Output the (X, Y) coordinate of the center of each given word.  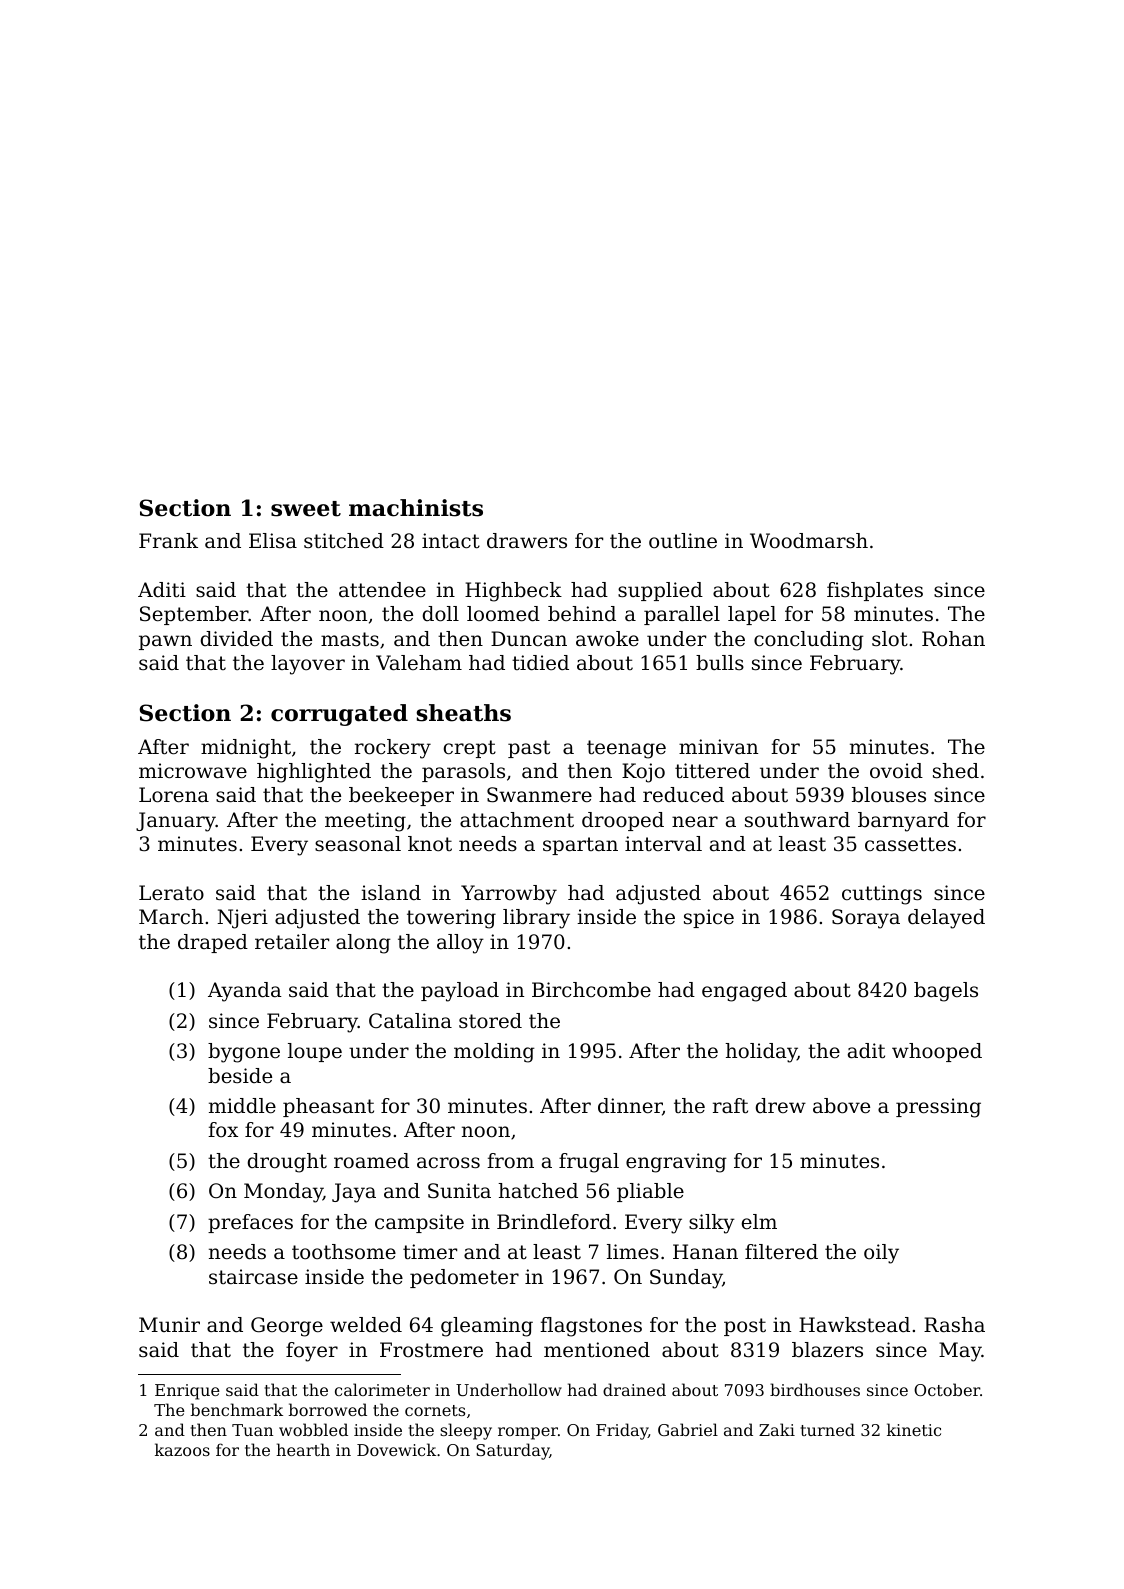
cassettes (910, 844)
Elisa (273, 540)
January (176, 822)
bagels (946, 992)
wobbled (313, 1429)
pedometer (464, 1278)
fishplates (875, 591)
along (363, 944)
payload (460, 992)
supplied (660, 591)
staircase (253, 1277)
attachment (517, 820)
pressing (938, 1108)
